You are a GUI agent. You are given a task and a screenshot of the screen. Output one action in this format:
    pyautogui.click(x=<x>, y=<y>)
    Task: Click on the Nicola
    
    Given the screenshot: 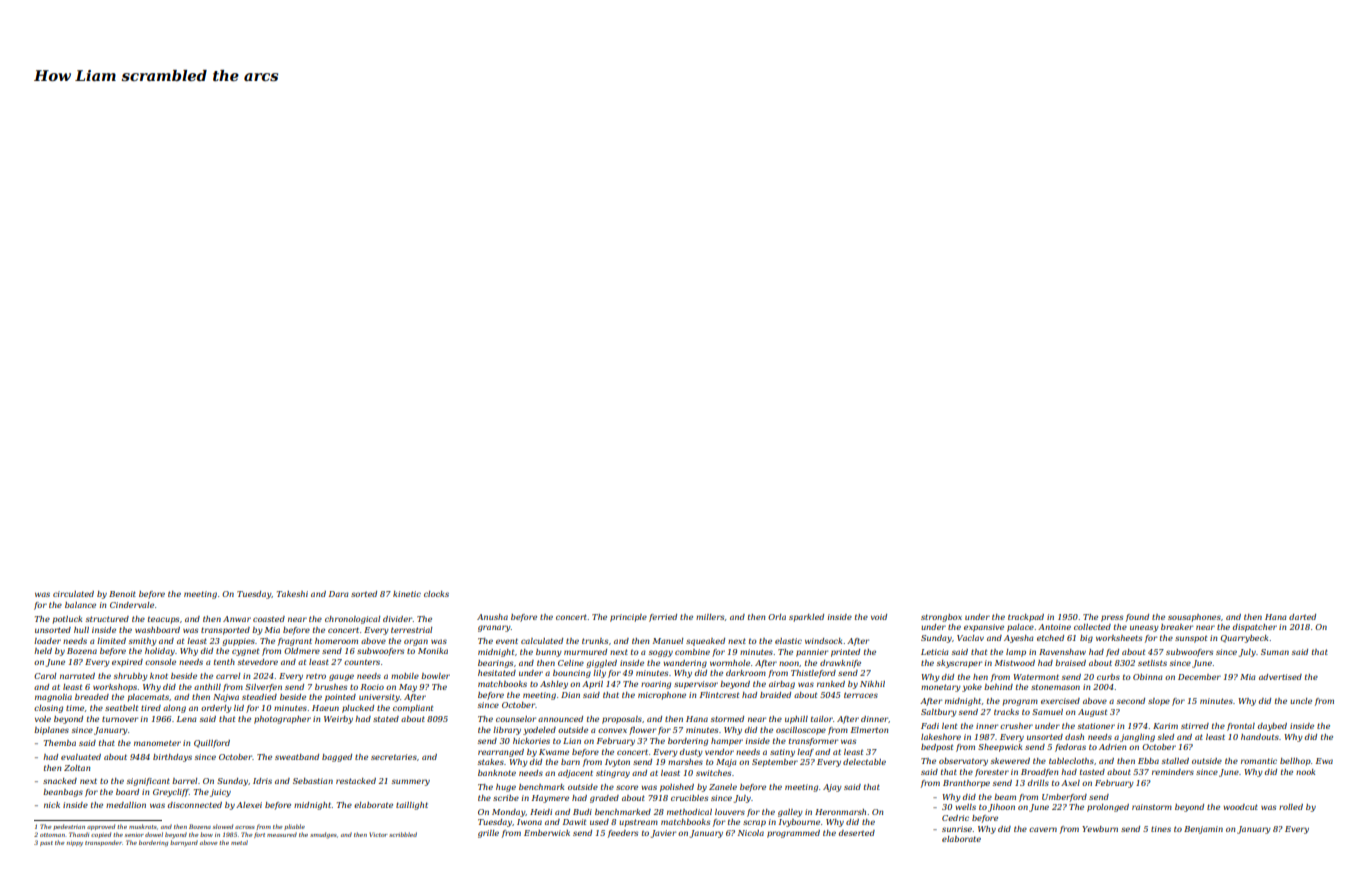 What is the action you would take?
    pyautogui.click(x=751, y=833)
